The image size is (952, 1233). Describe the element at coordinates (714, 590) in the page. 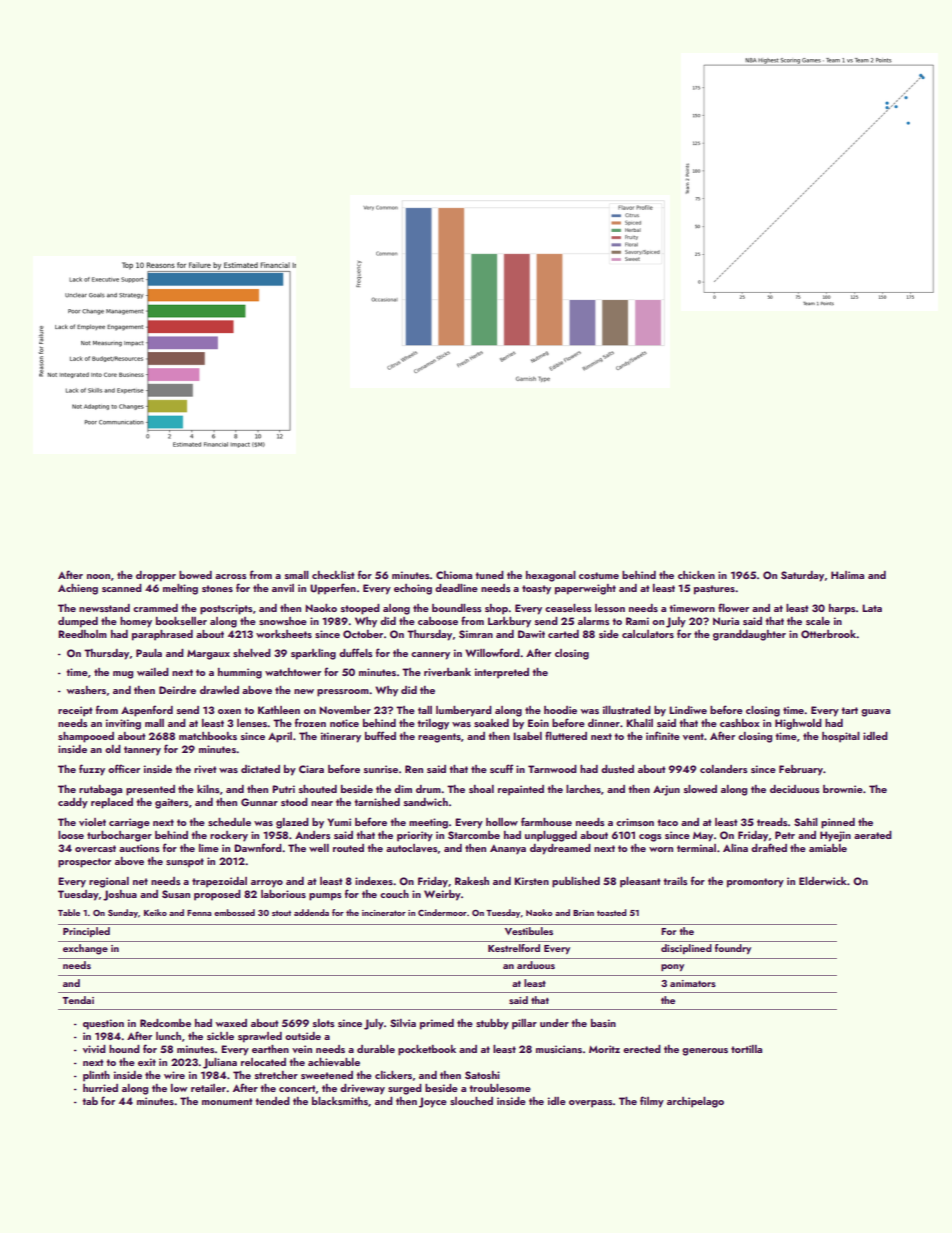

I see `pastures` at that location.
